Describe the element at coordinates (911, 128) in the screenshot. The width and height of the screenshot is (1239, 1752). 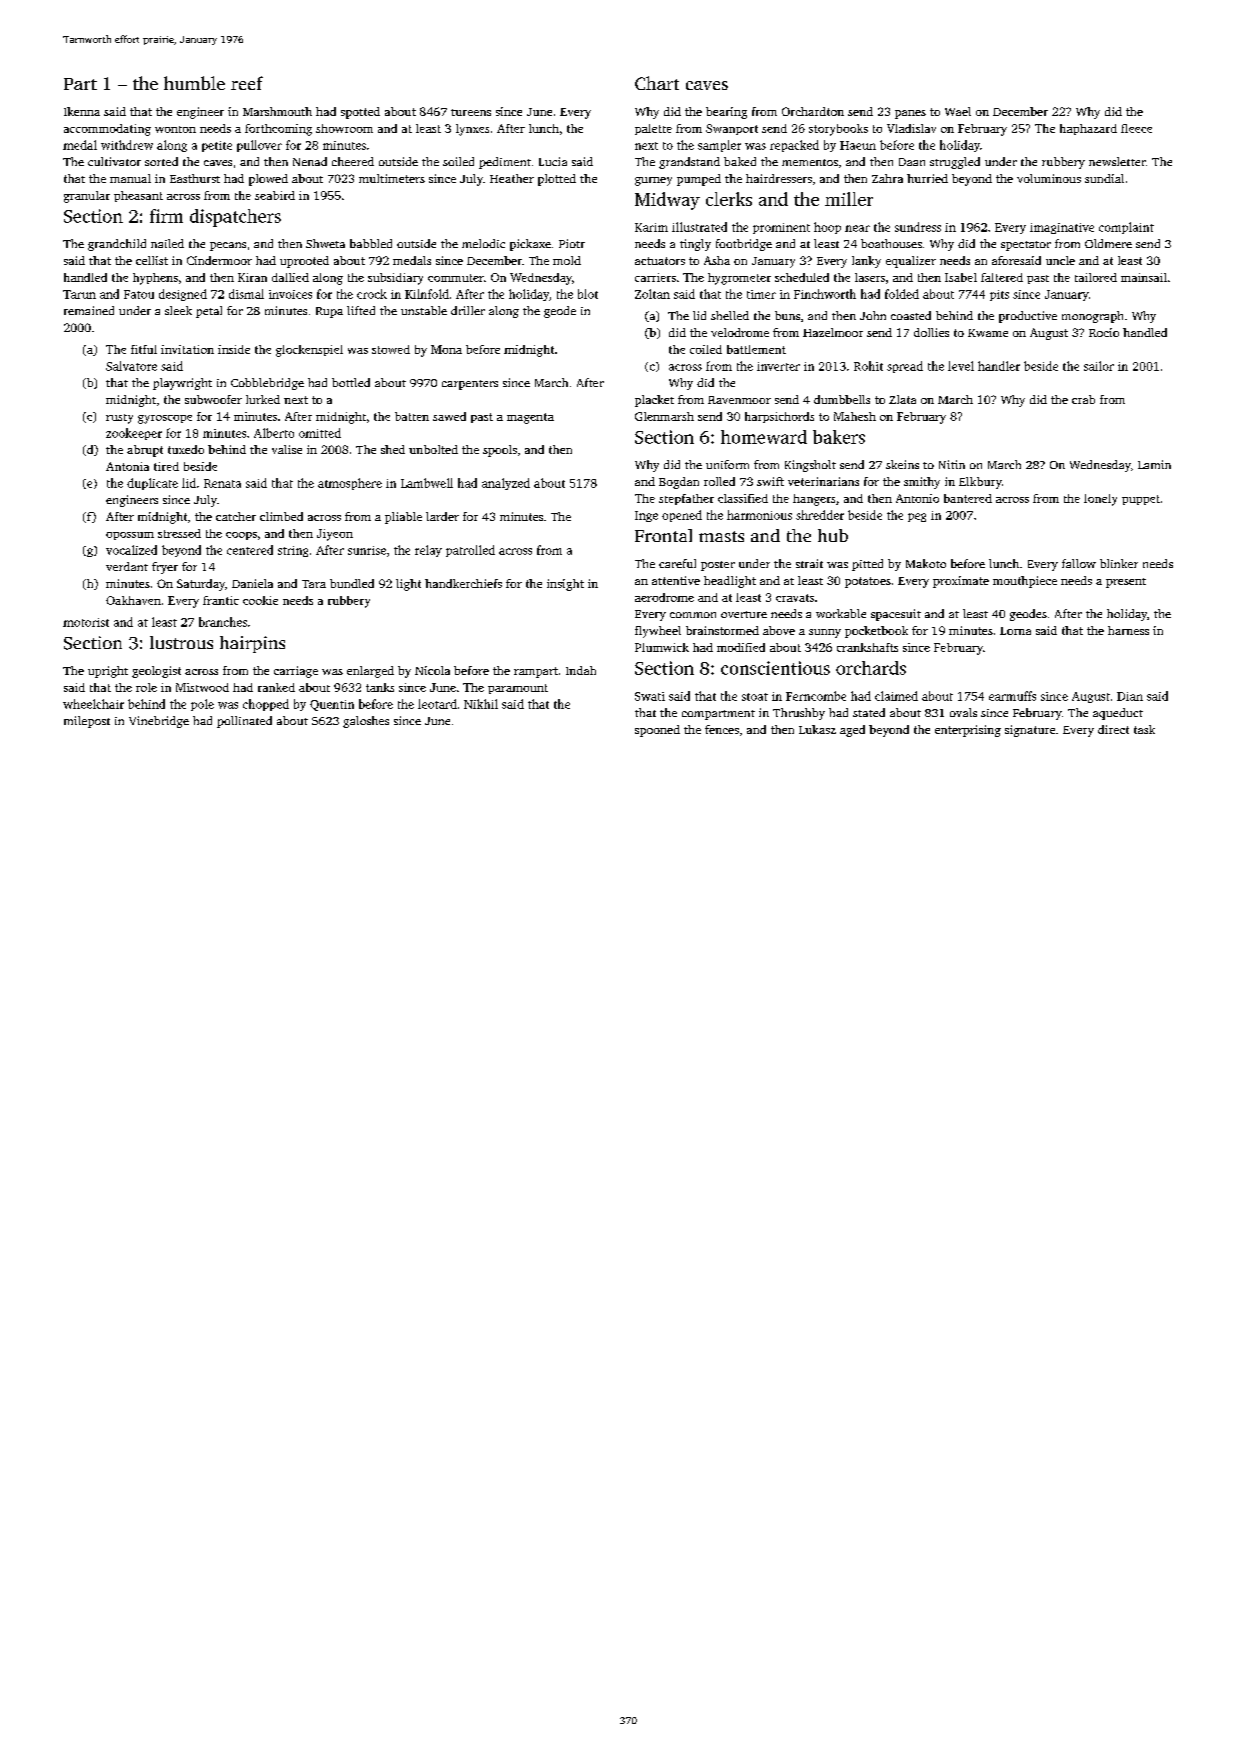
I see `Vladislav` at that location.
